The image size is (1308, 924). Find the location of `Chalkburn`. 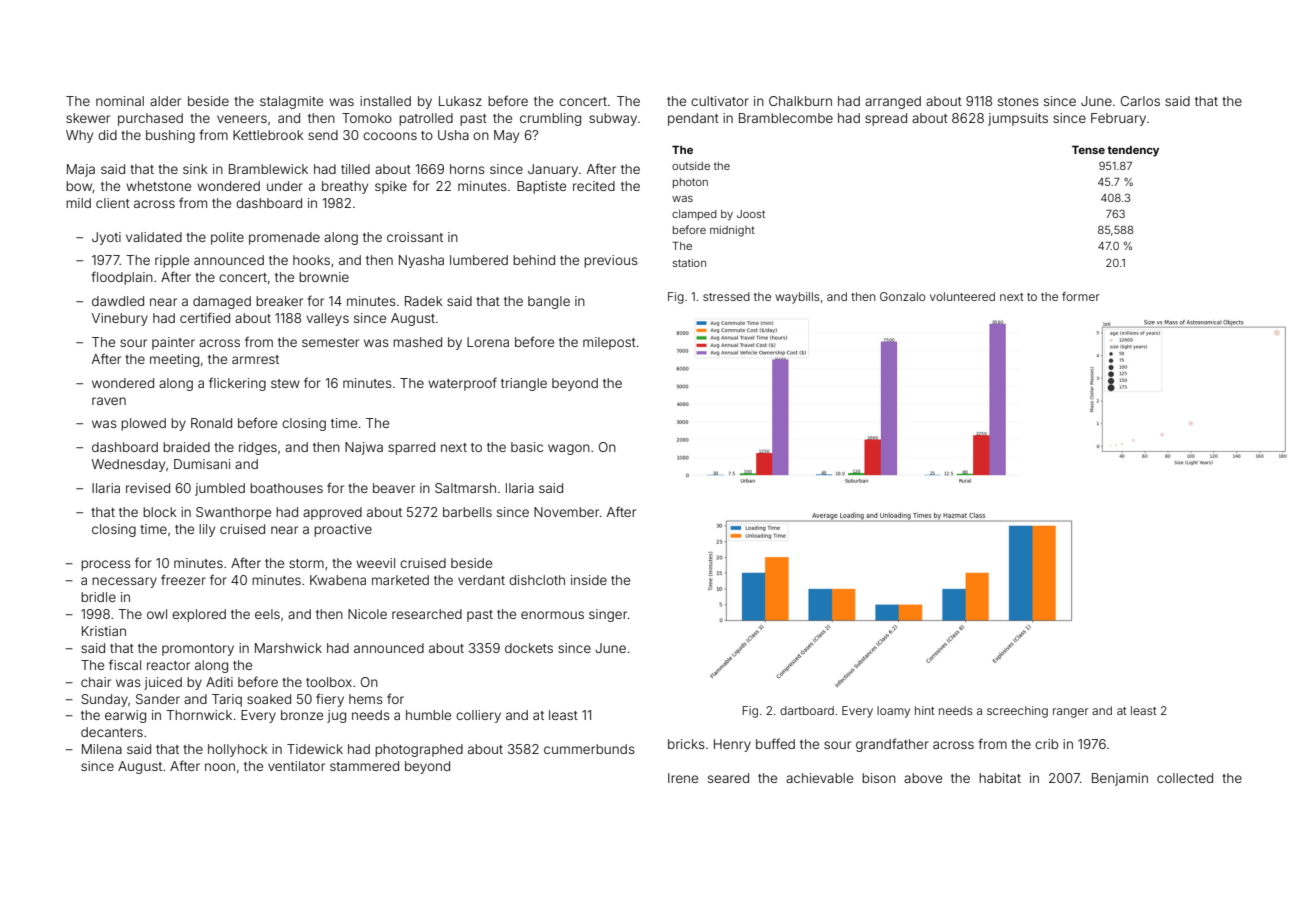

Chalkburn is located at coordinates (800, 101).
